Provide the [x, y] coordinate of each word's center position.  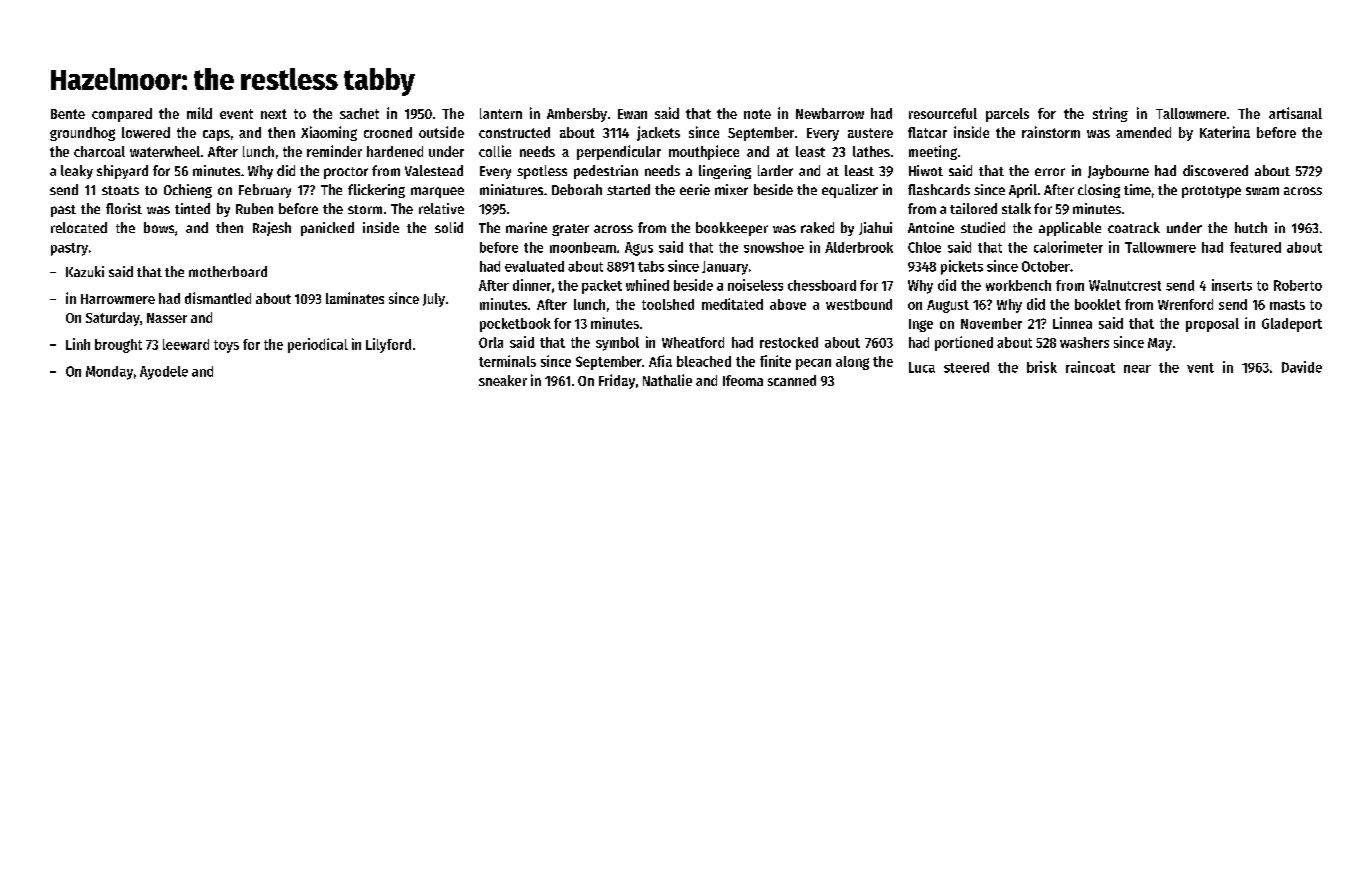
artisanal [1295, 113]
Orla [491, 342]
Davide [1302, 367]
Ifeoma [743, 380]
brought [118, 346]
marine [526, 227]
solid [449, 227]
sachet [359, 113]
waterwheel [165, 151]
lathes [871, 151]
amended [1143, 132]
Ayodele [164, 373]
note [757, 114]
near [1137, 369]
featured [1255, 247]
